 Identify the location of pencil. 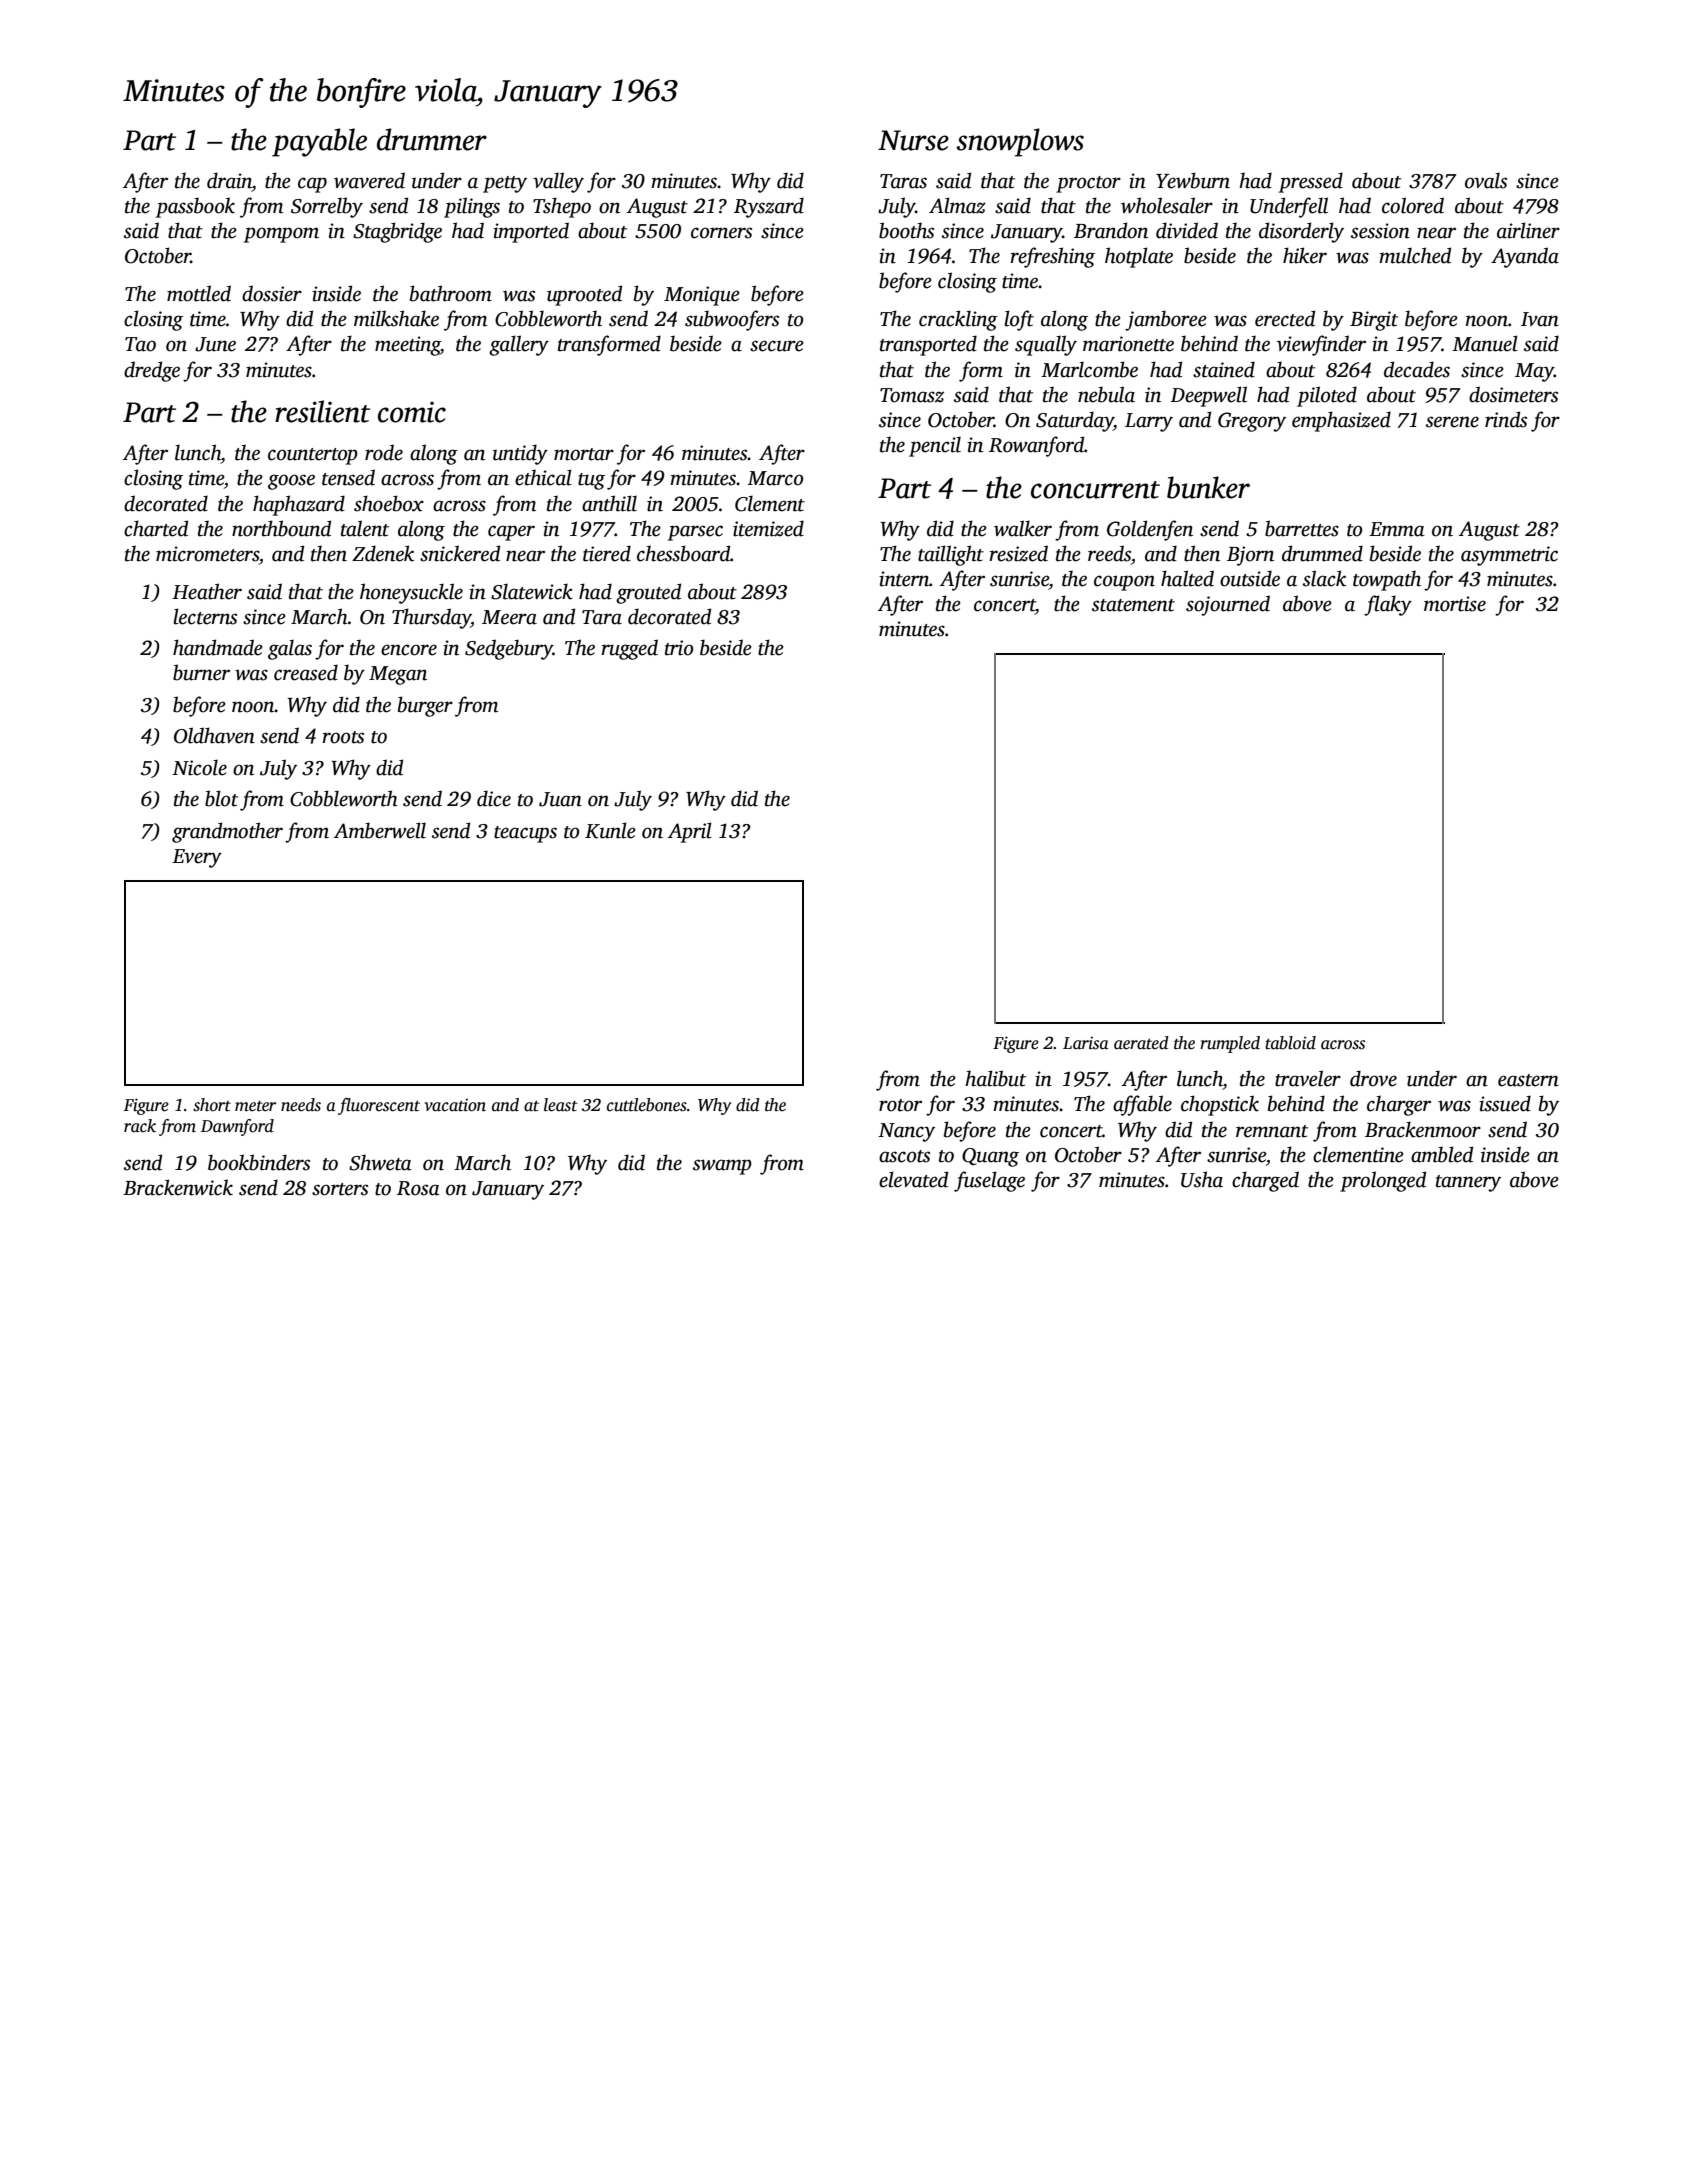
(935, 446).
